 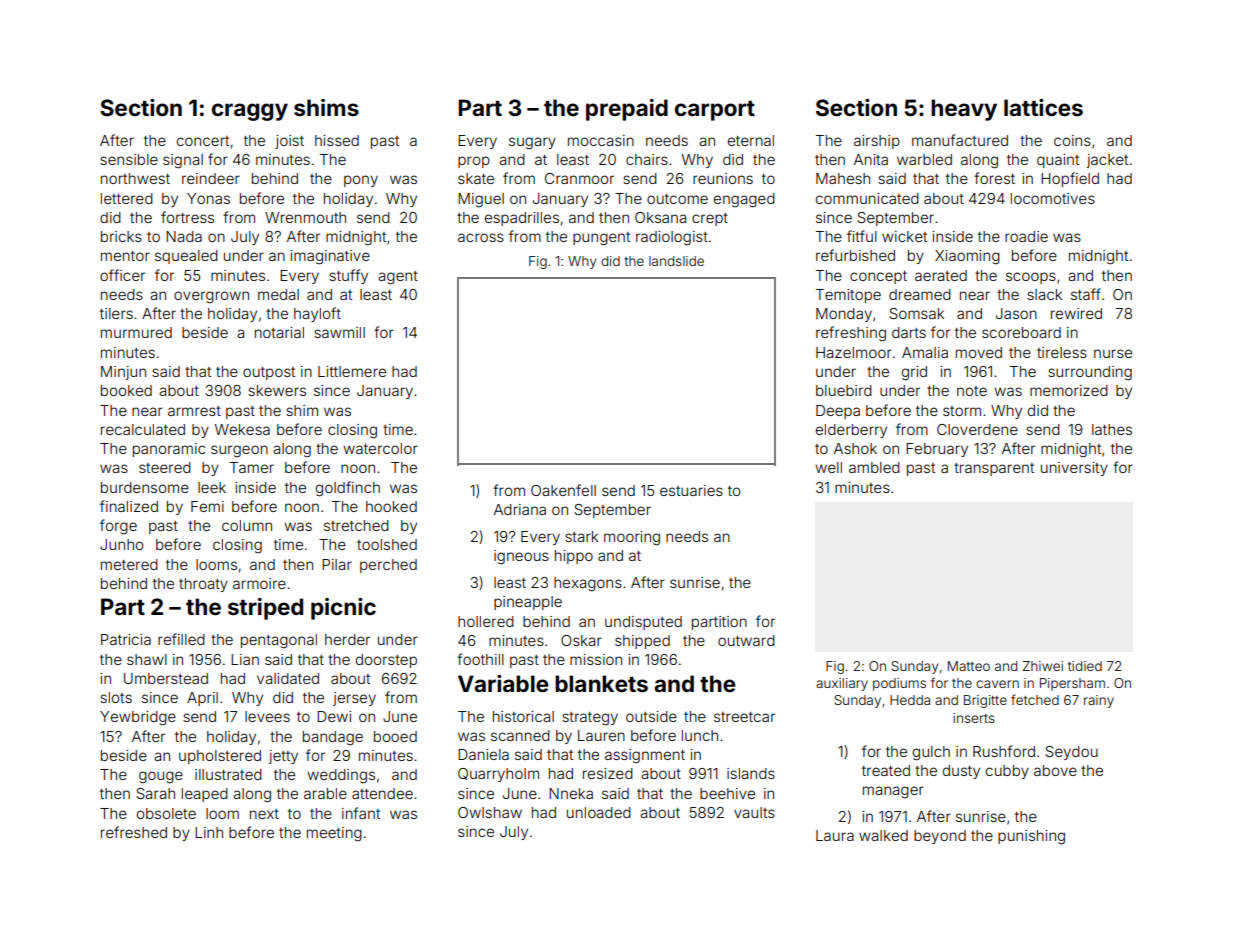 What do you see at coordinates (672, 238) in the document?
I see `radiologist` at bounding box center [672, 238].
